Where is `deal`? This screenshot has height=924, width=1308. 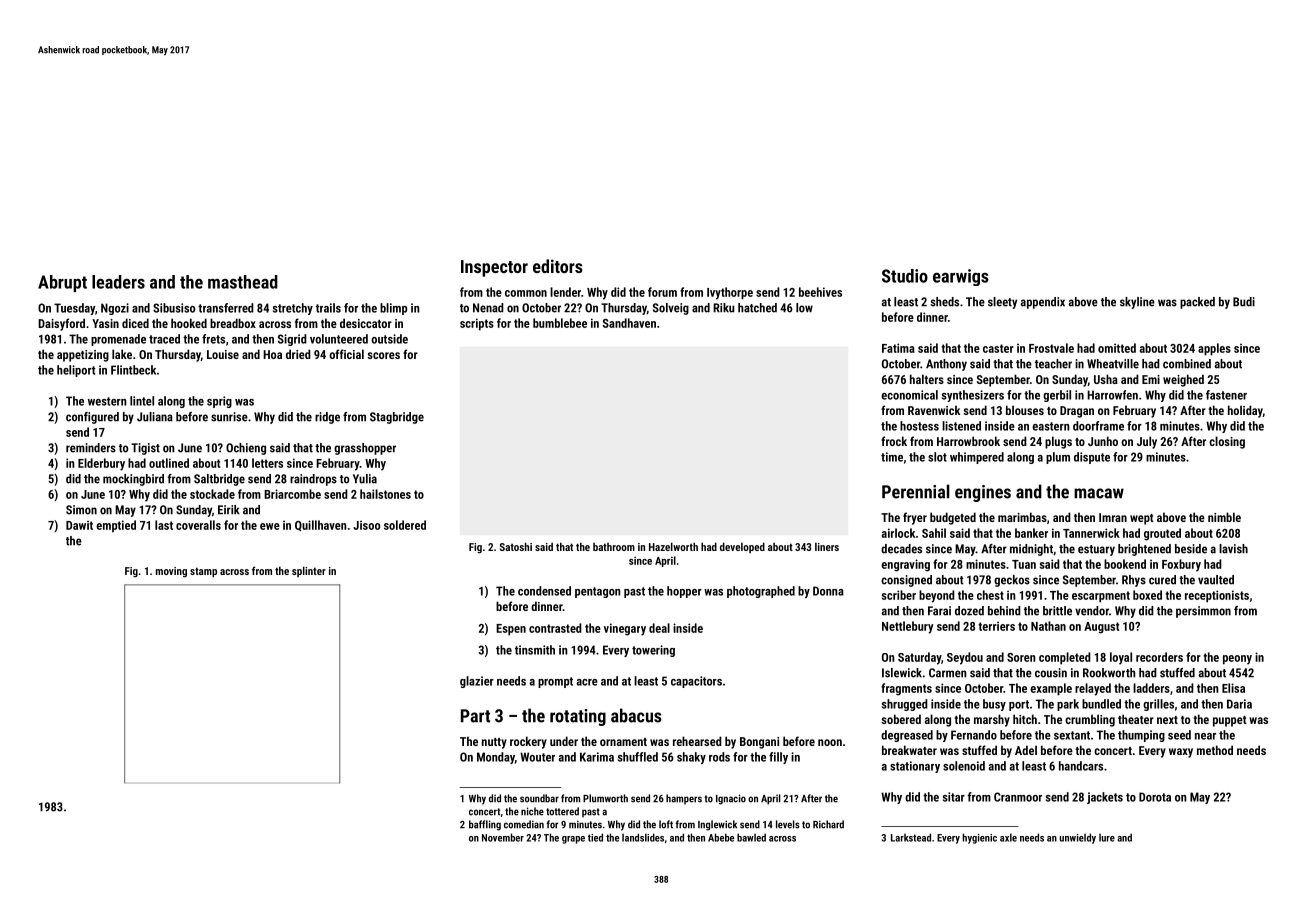
deal is located at coordinates (659, 628).
